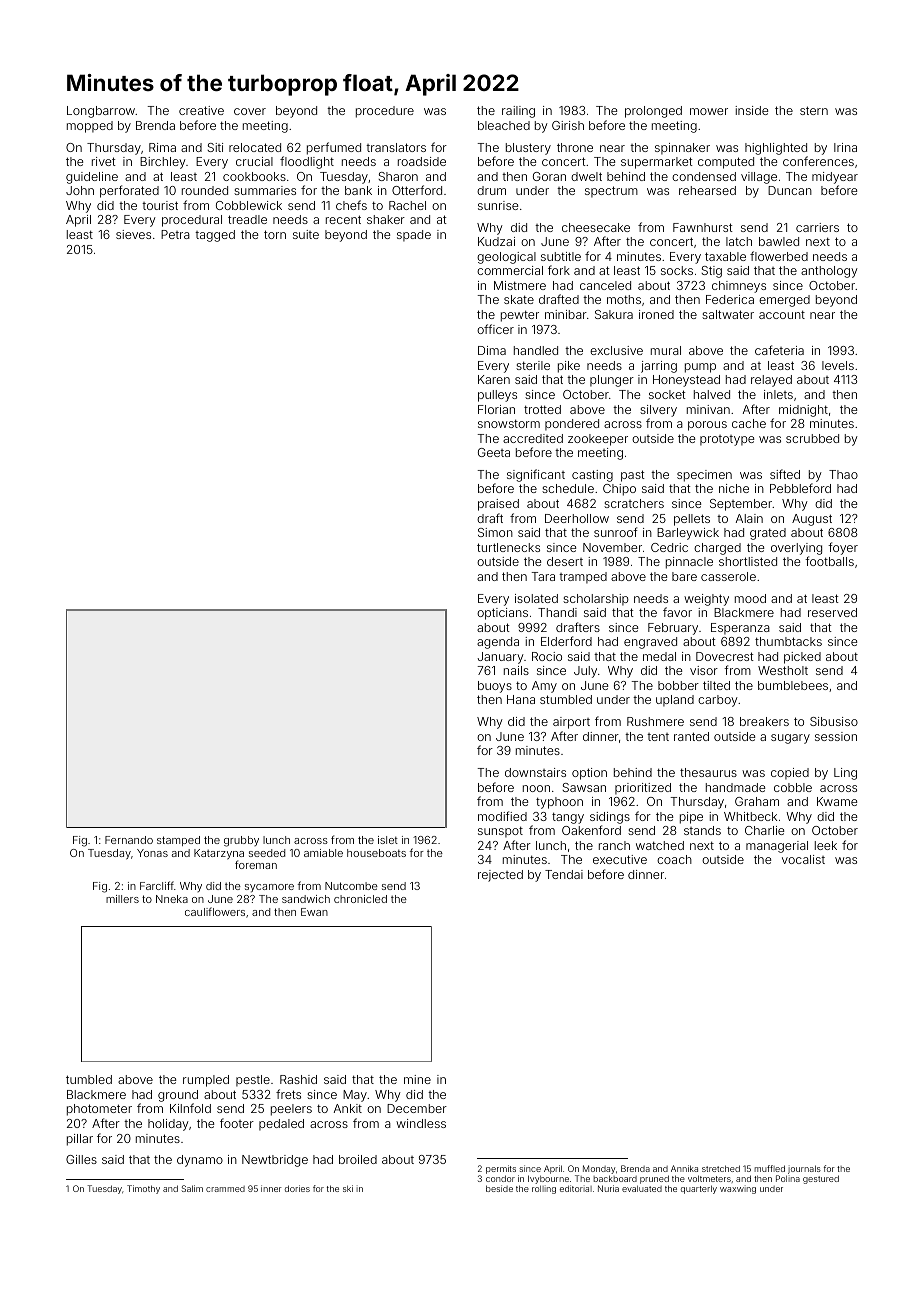 The width and height of the image is (924, 1308). I want to click on grubby, so click(241, 841).
